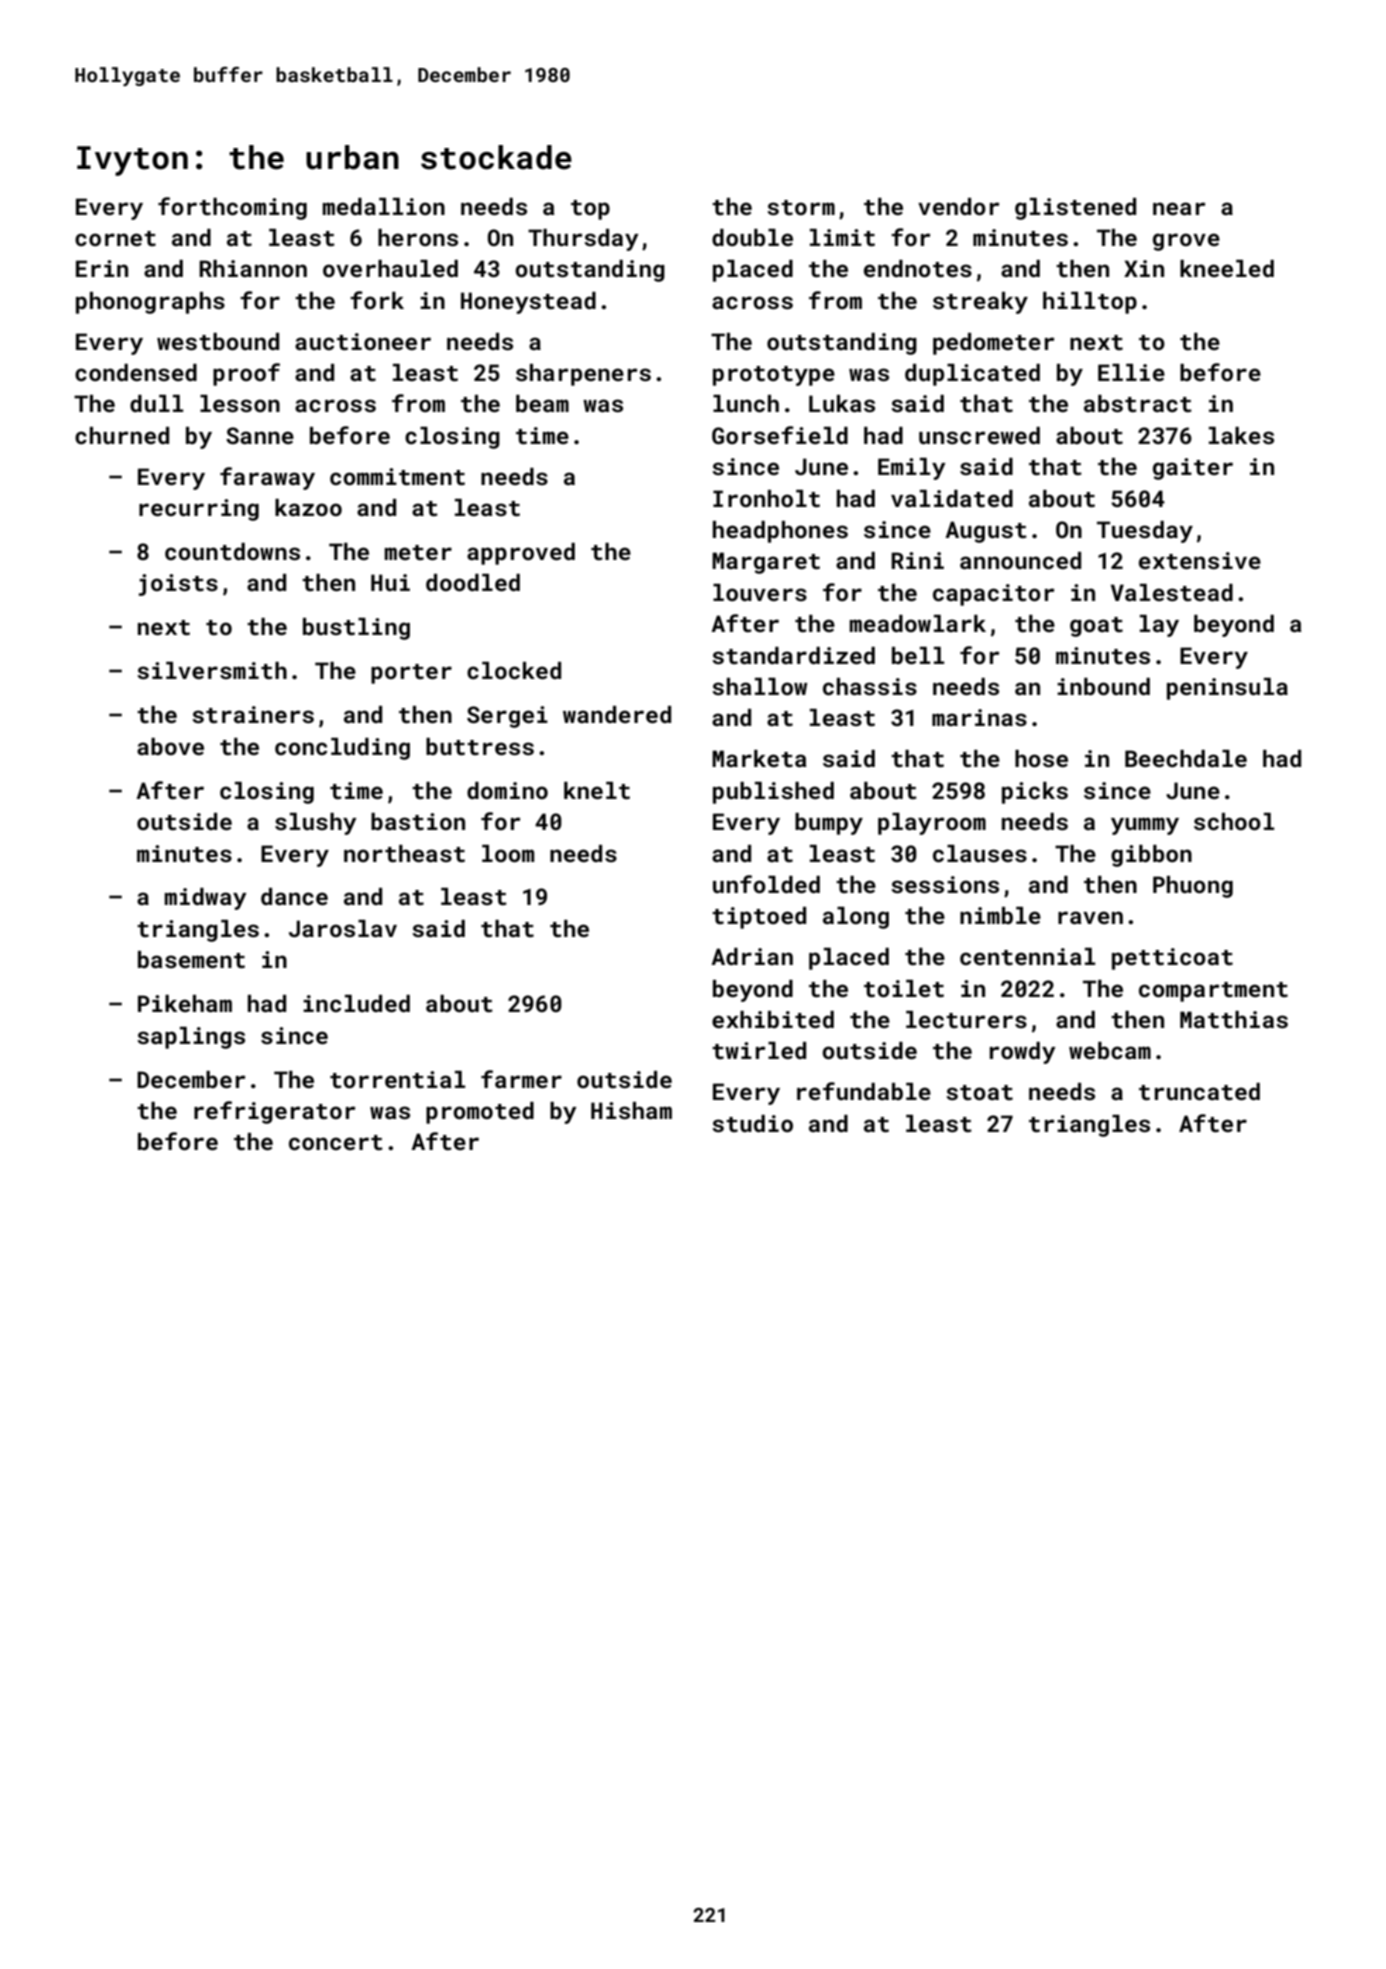  Describe the element at coordinates (780, 532) in the image. I see `headphones` at that location.
